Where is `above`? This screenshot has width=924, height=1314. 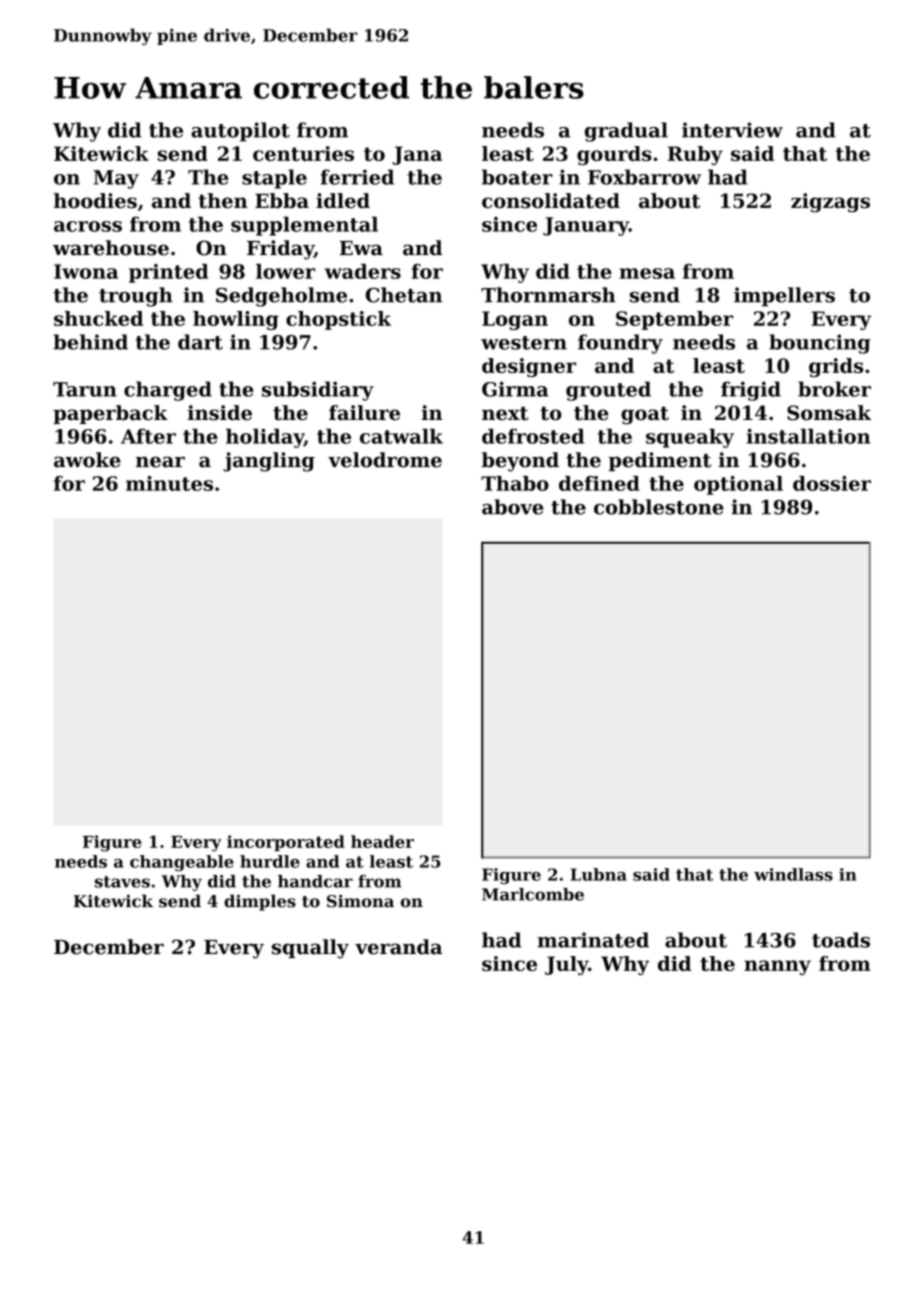 above is located at coordinates (512, 507).
